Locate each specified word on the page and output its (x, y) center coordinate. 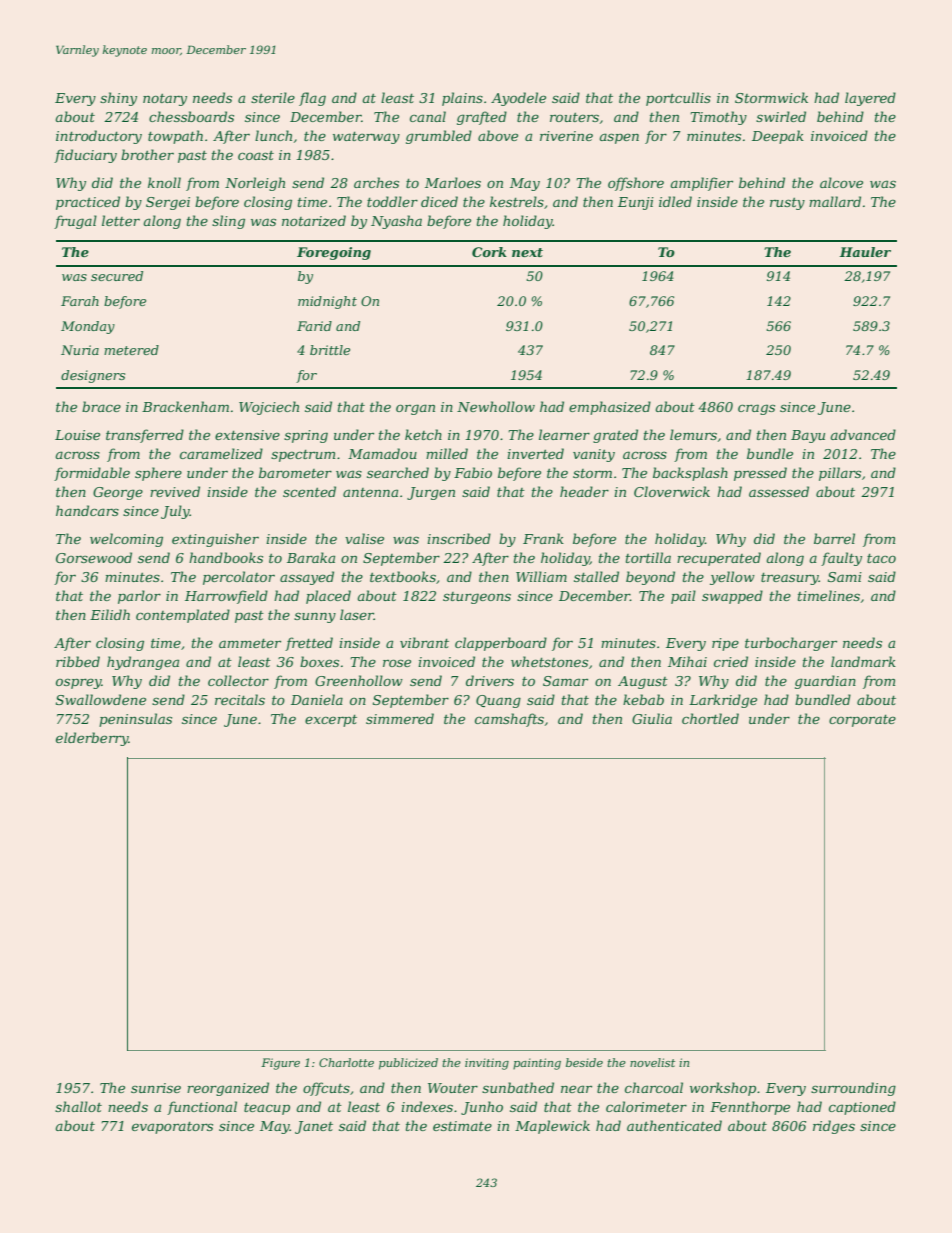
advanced (863, 434)
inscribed (459, 538)
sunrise (156, 1088)
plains (462, 99)
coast (256, 155)
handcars (87, 510)
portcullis (678, 99)
